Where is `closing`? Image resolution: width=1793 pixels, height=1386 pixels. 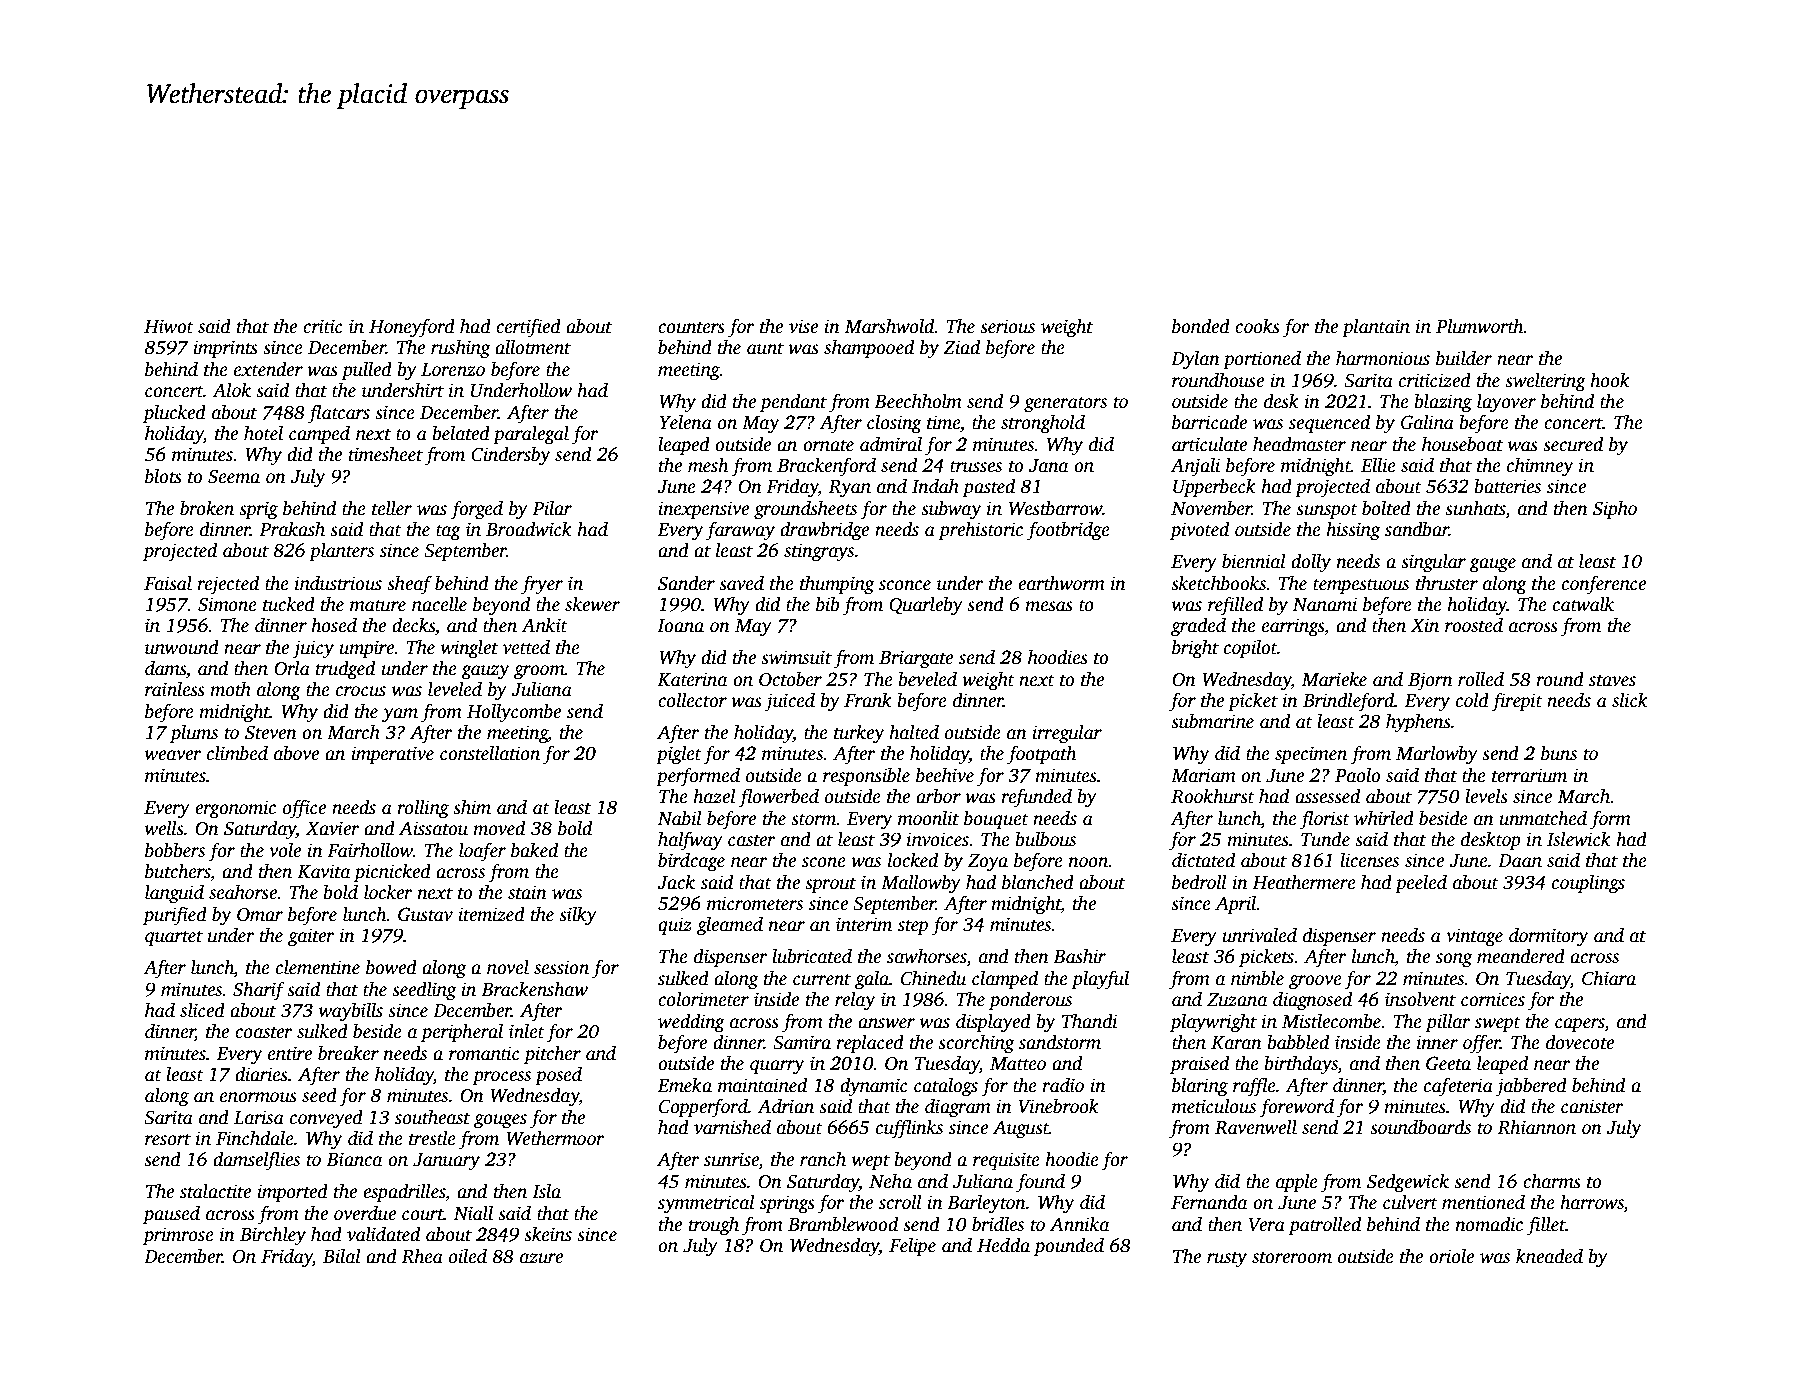
closing is located at coordinates (894, 424).
